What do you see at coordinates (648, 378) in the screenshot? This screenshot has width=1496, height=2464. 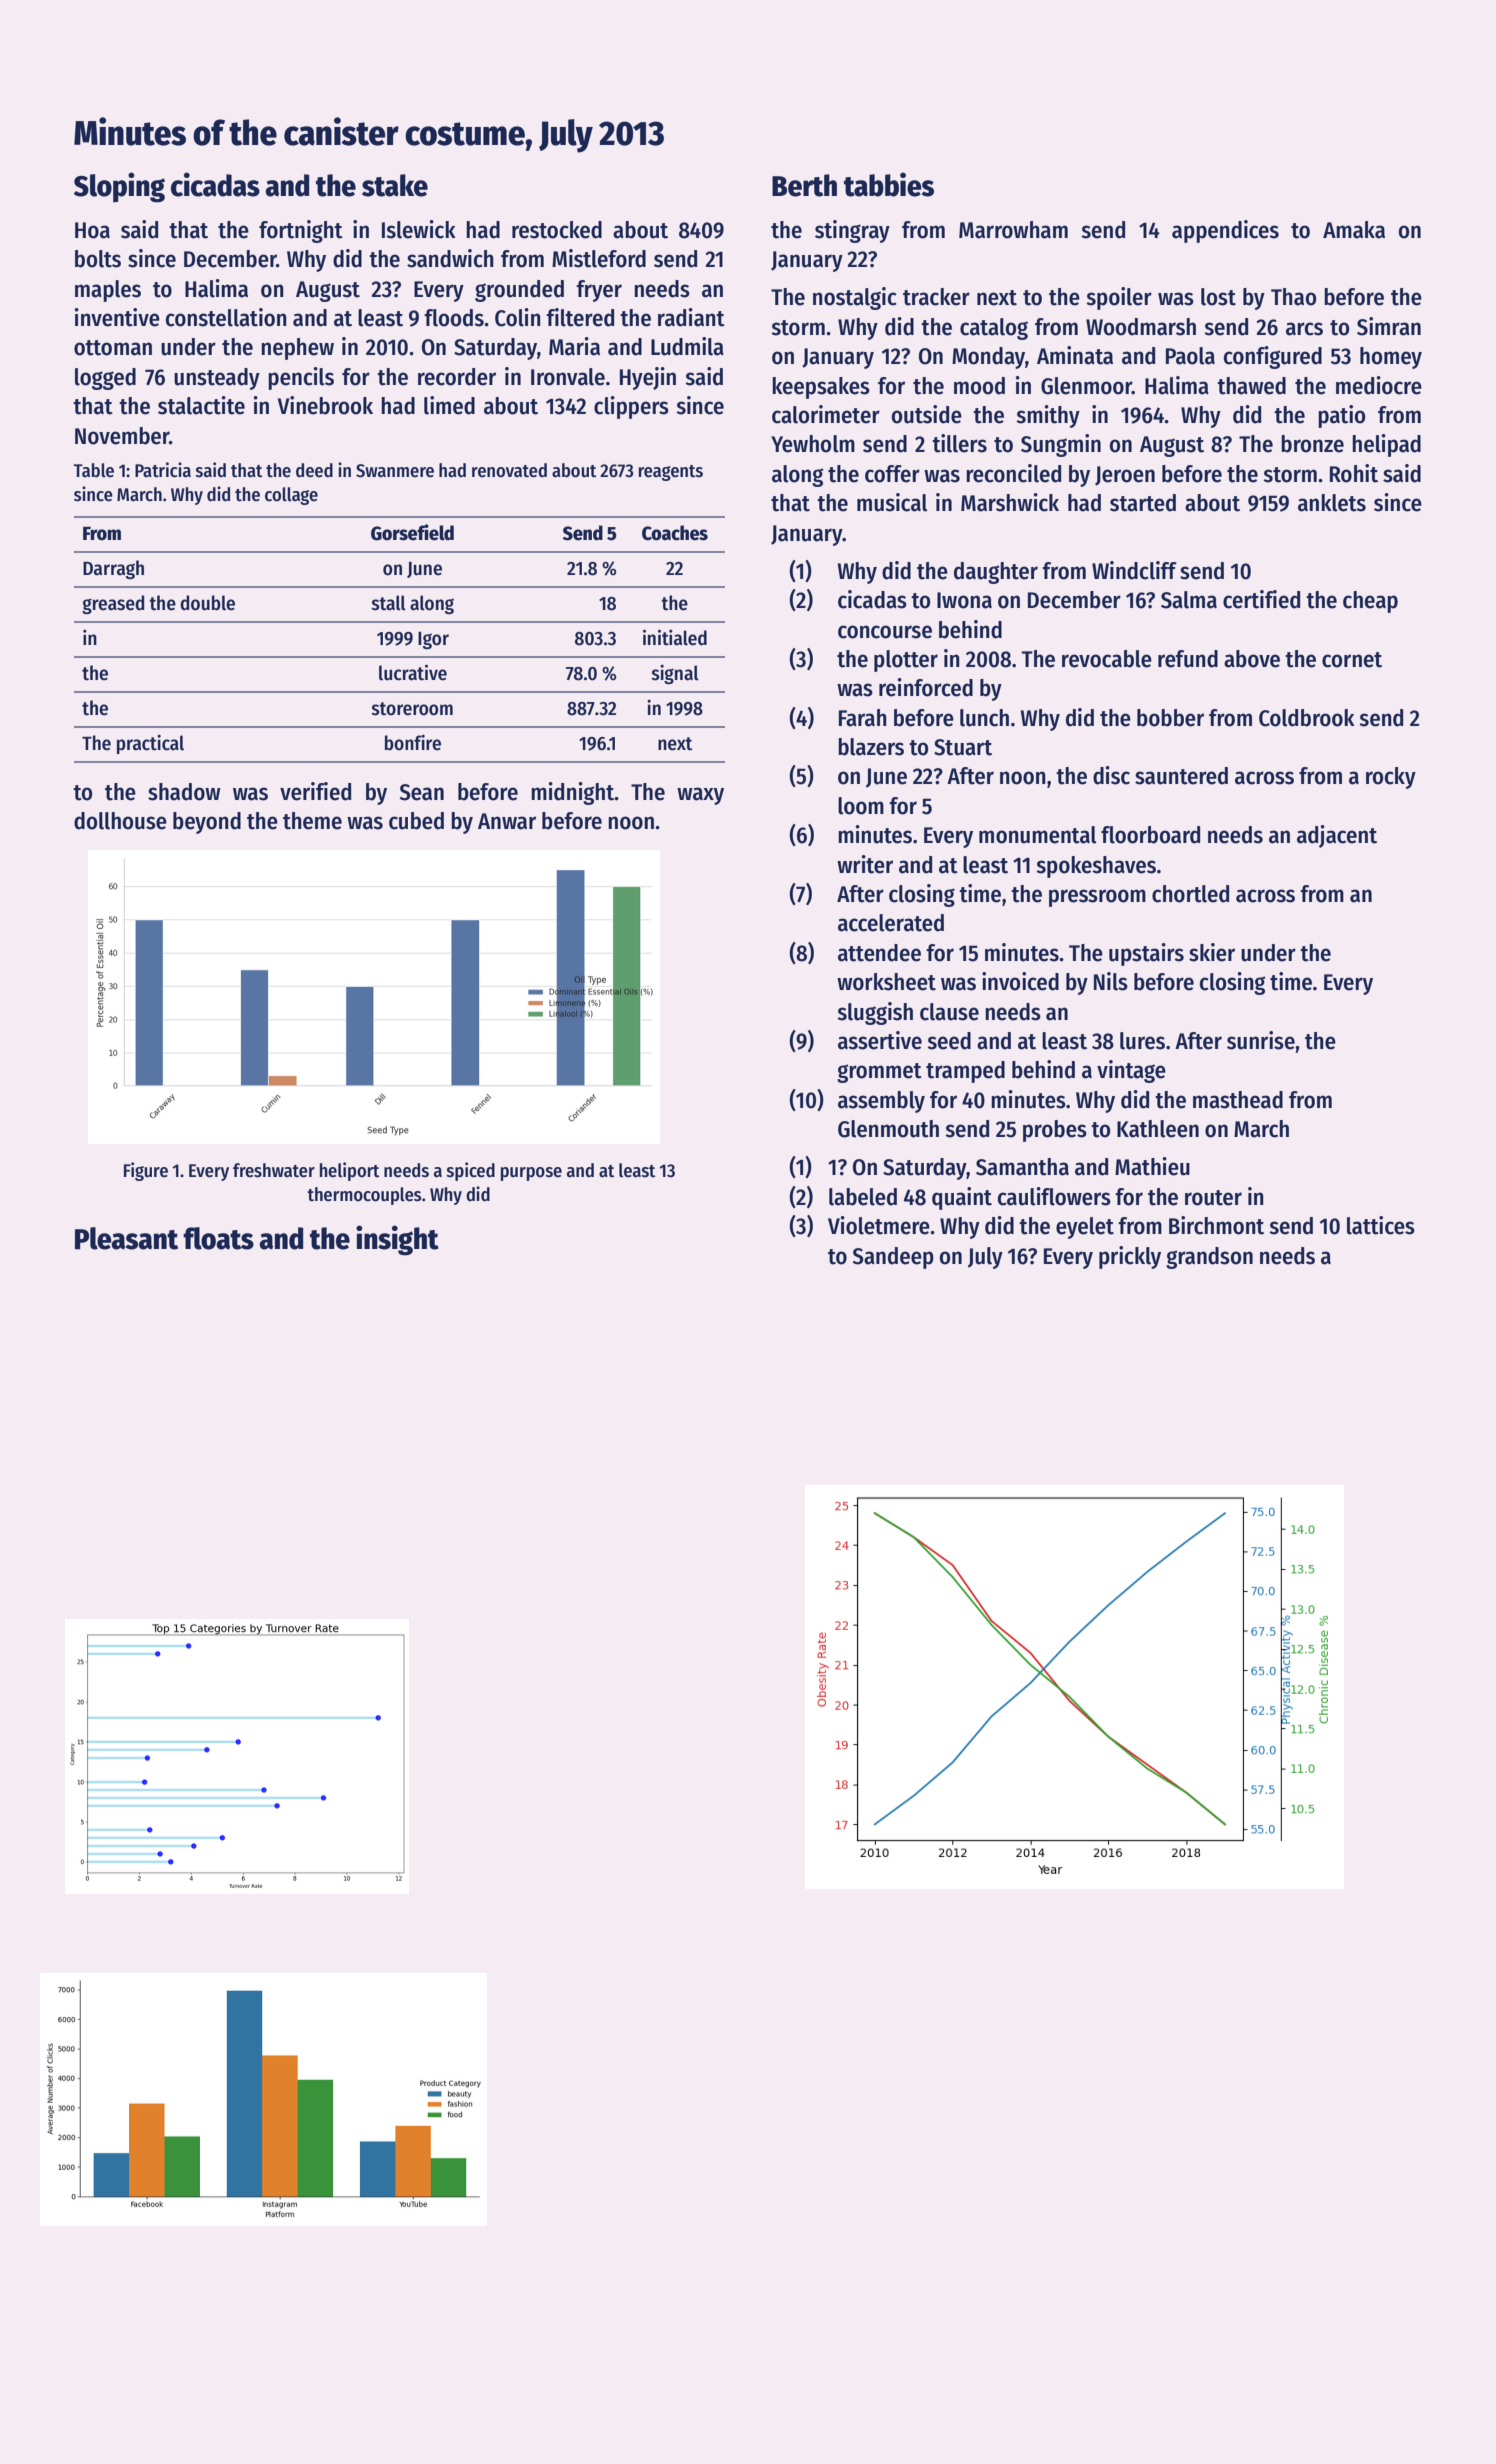 I see `Hyejin` at bounding box center [648, 378].
